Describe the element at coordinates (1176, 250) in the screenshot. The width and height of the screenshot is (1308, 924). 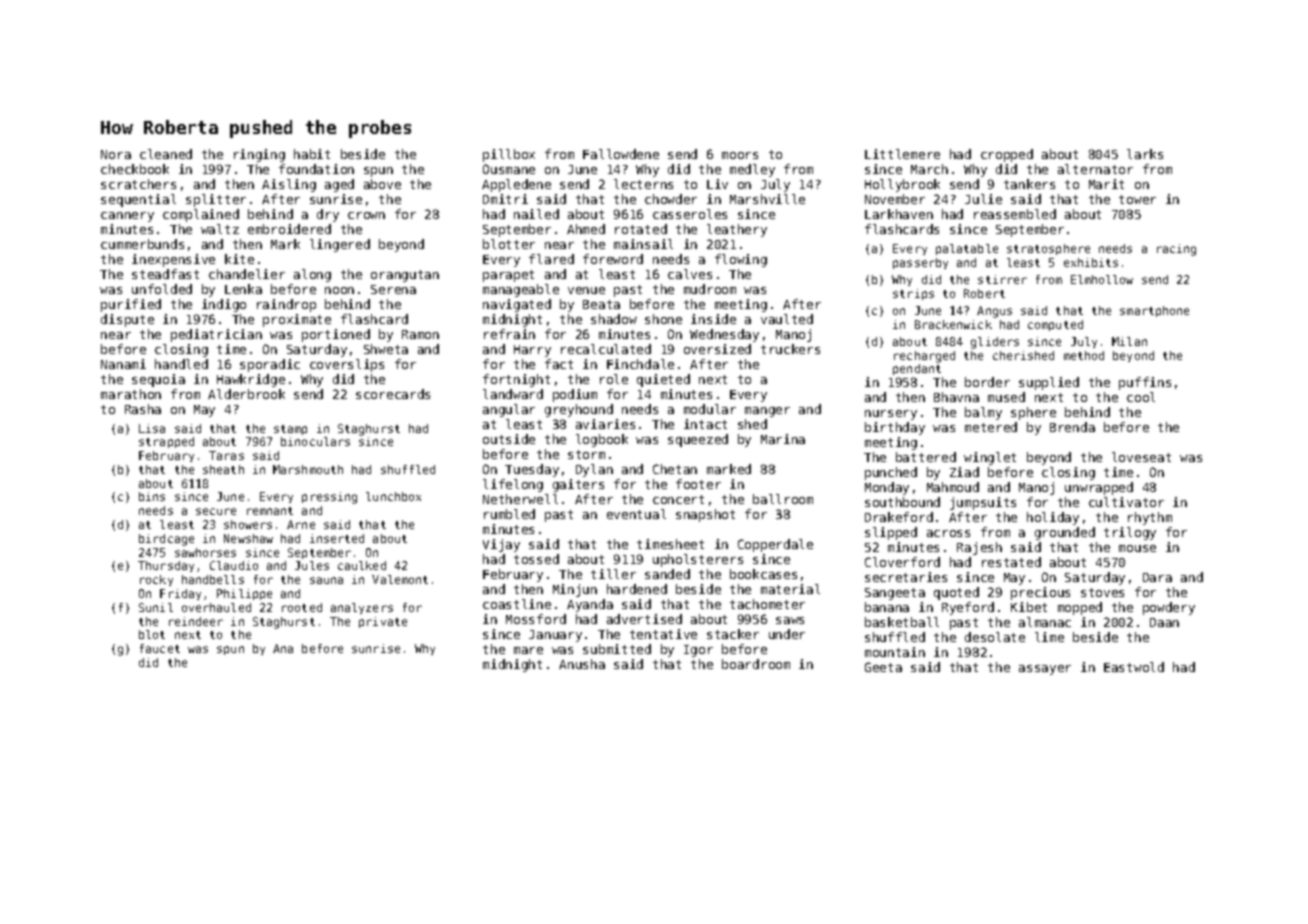
I see `racing` at that location.
